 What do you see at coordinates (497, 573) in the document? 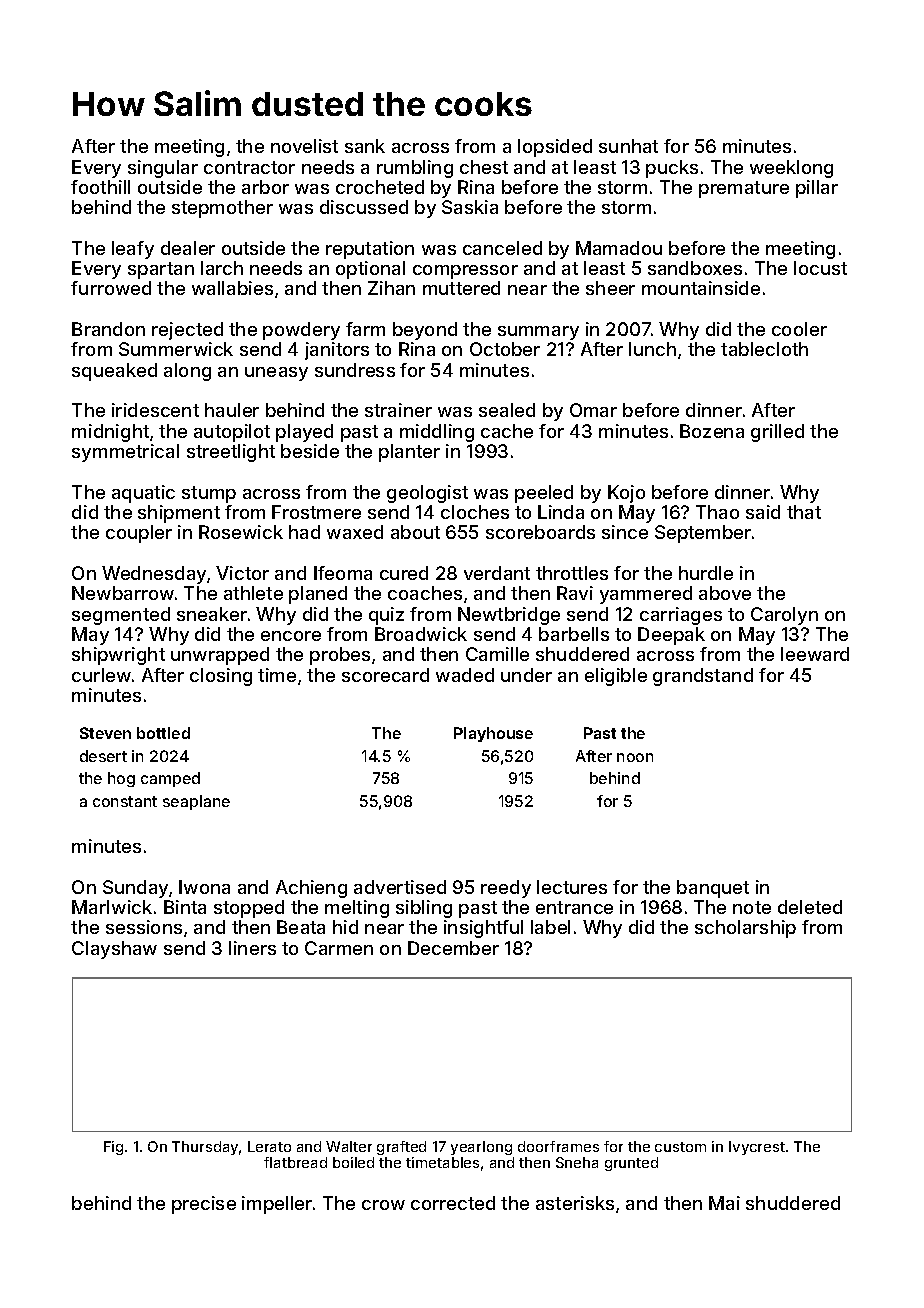
I see `verdant` at bounding box center [497, 573].
